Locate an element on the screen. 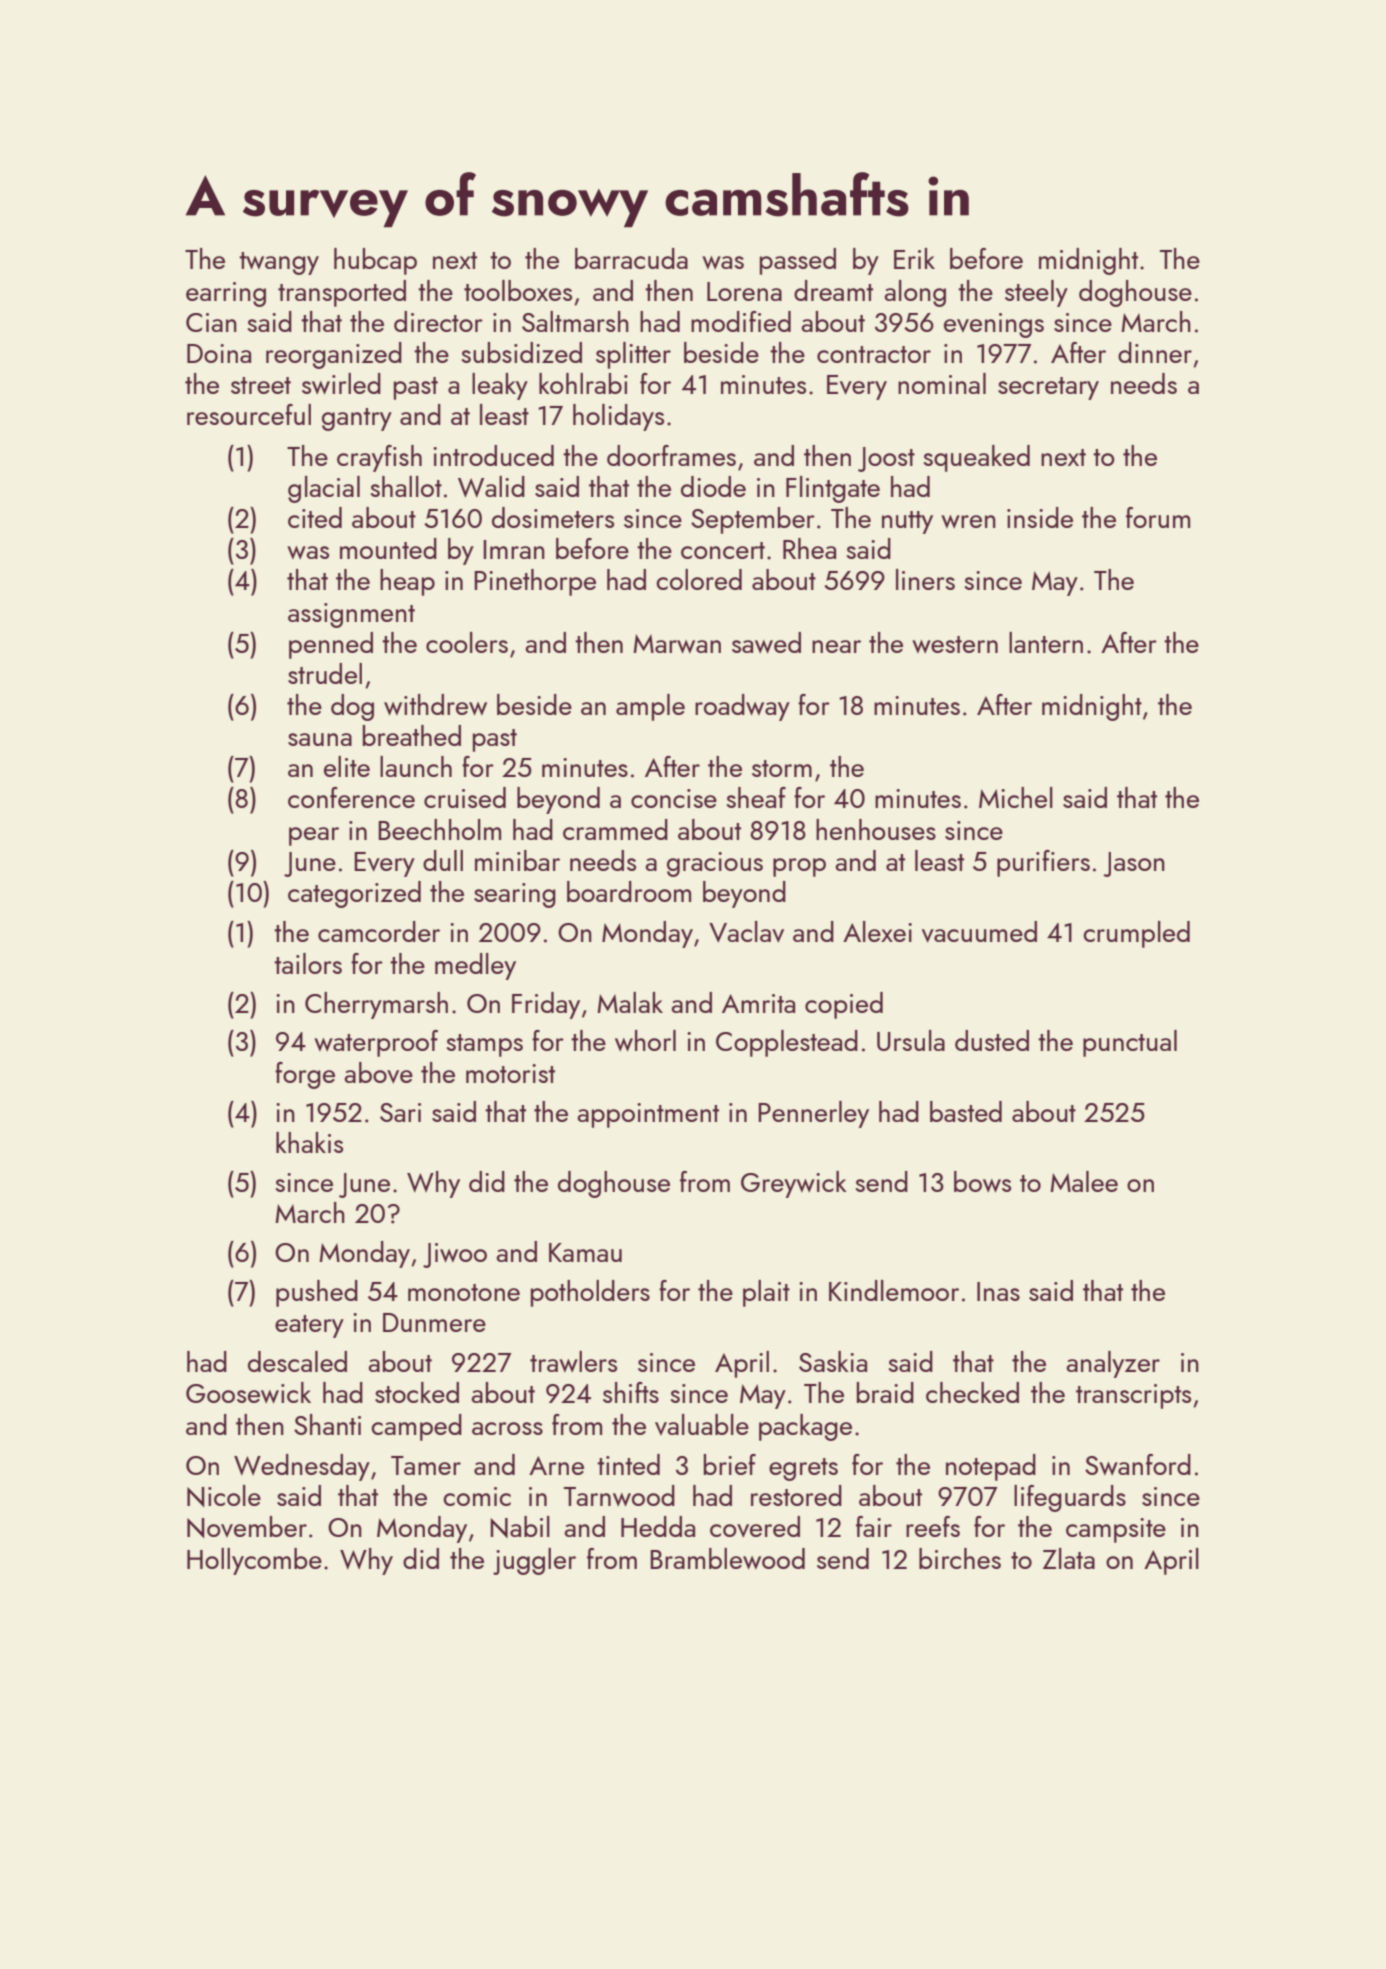 The image size is (1386, 1969). Hollycombe is located at coordinates (254, 1561).
